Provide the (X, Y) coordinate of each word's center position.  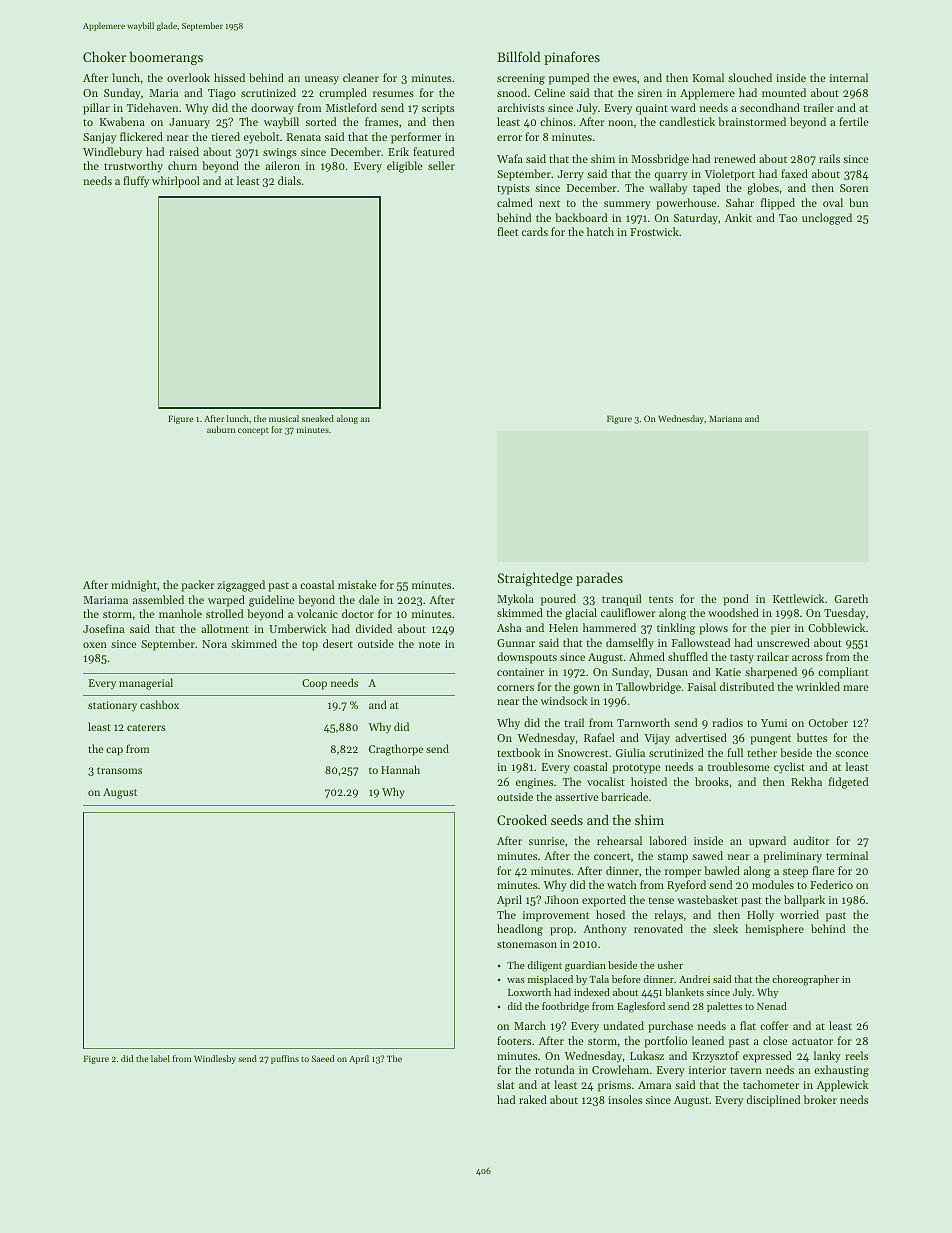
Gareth (851, 598)
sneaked (318, 418)
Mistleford (351, 107)
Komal (708, 77)
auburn (221, 429)
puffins (285, 1059)
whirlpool (176, 182)
